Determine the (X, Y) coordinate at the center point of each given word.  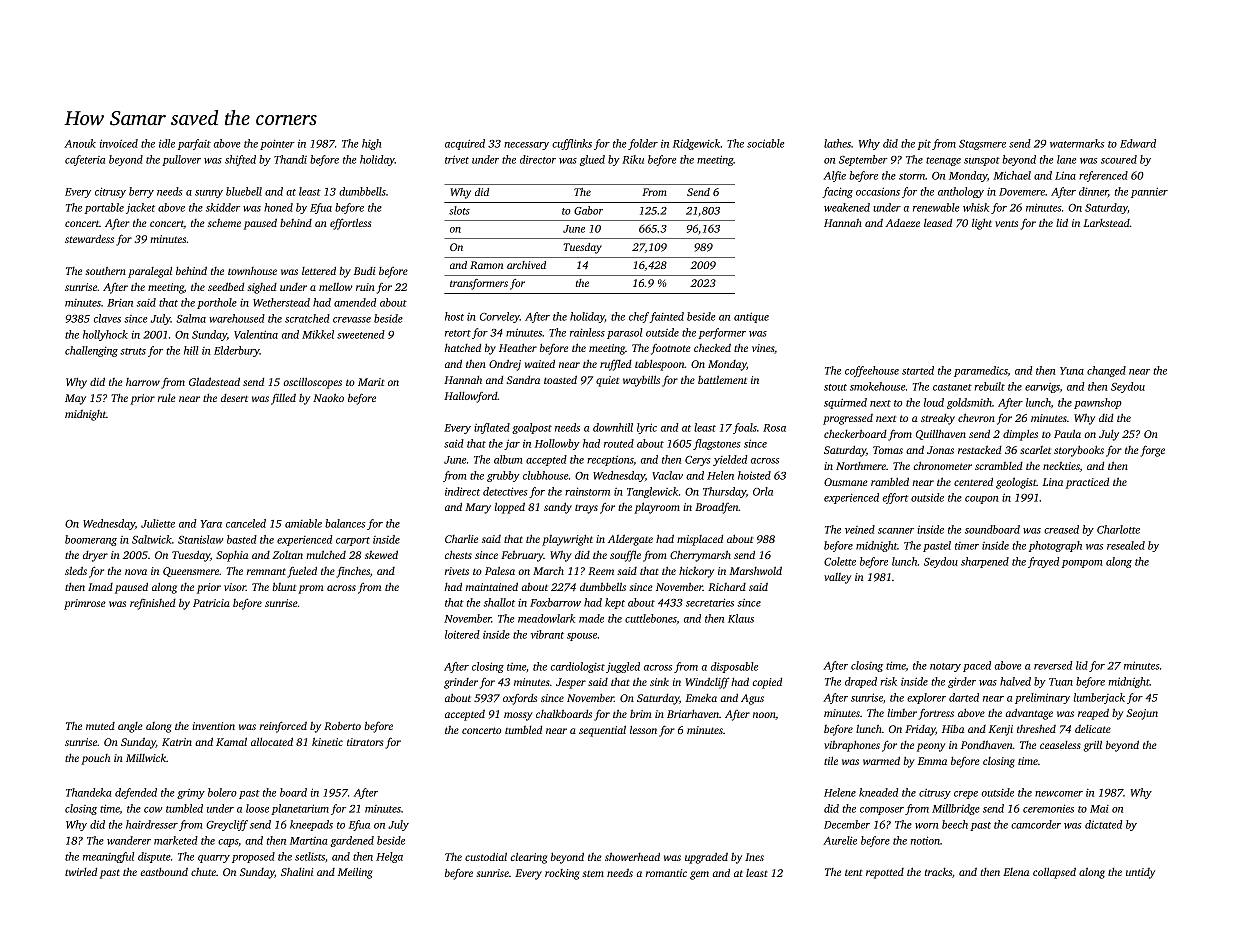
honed (278, 207)
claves (107, 318)
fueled (302, 572)
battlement (722, 379)
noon (764, 716)
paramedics (981, 371)
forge (1153, 451)
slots (459, 210)
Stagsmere (982, 145)
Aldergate (630, 540)
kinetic (327, 741)
